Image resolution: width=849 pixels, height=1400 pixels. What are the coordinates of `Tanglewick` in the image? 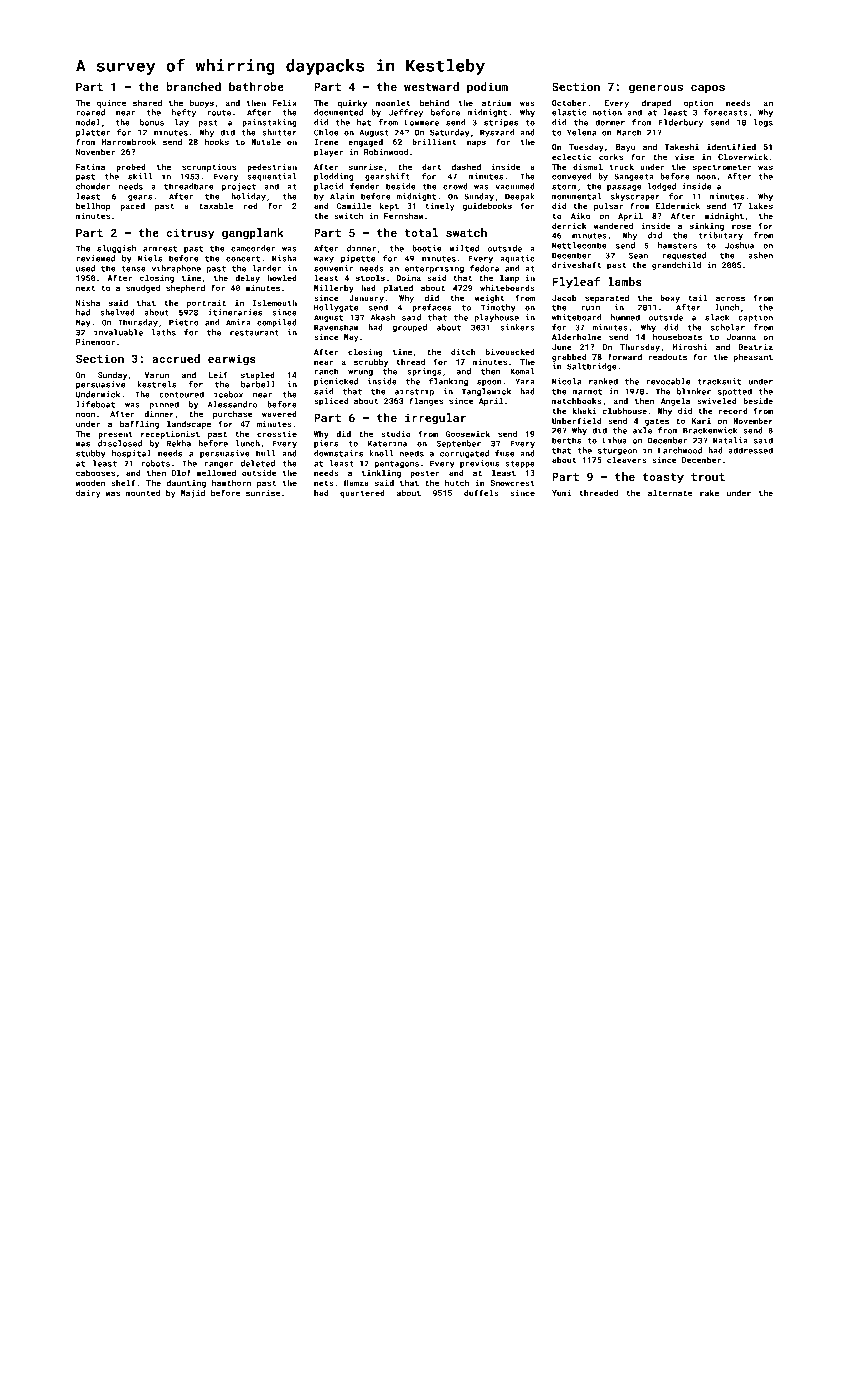 It's located at (486, 392).
